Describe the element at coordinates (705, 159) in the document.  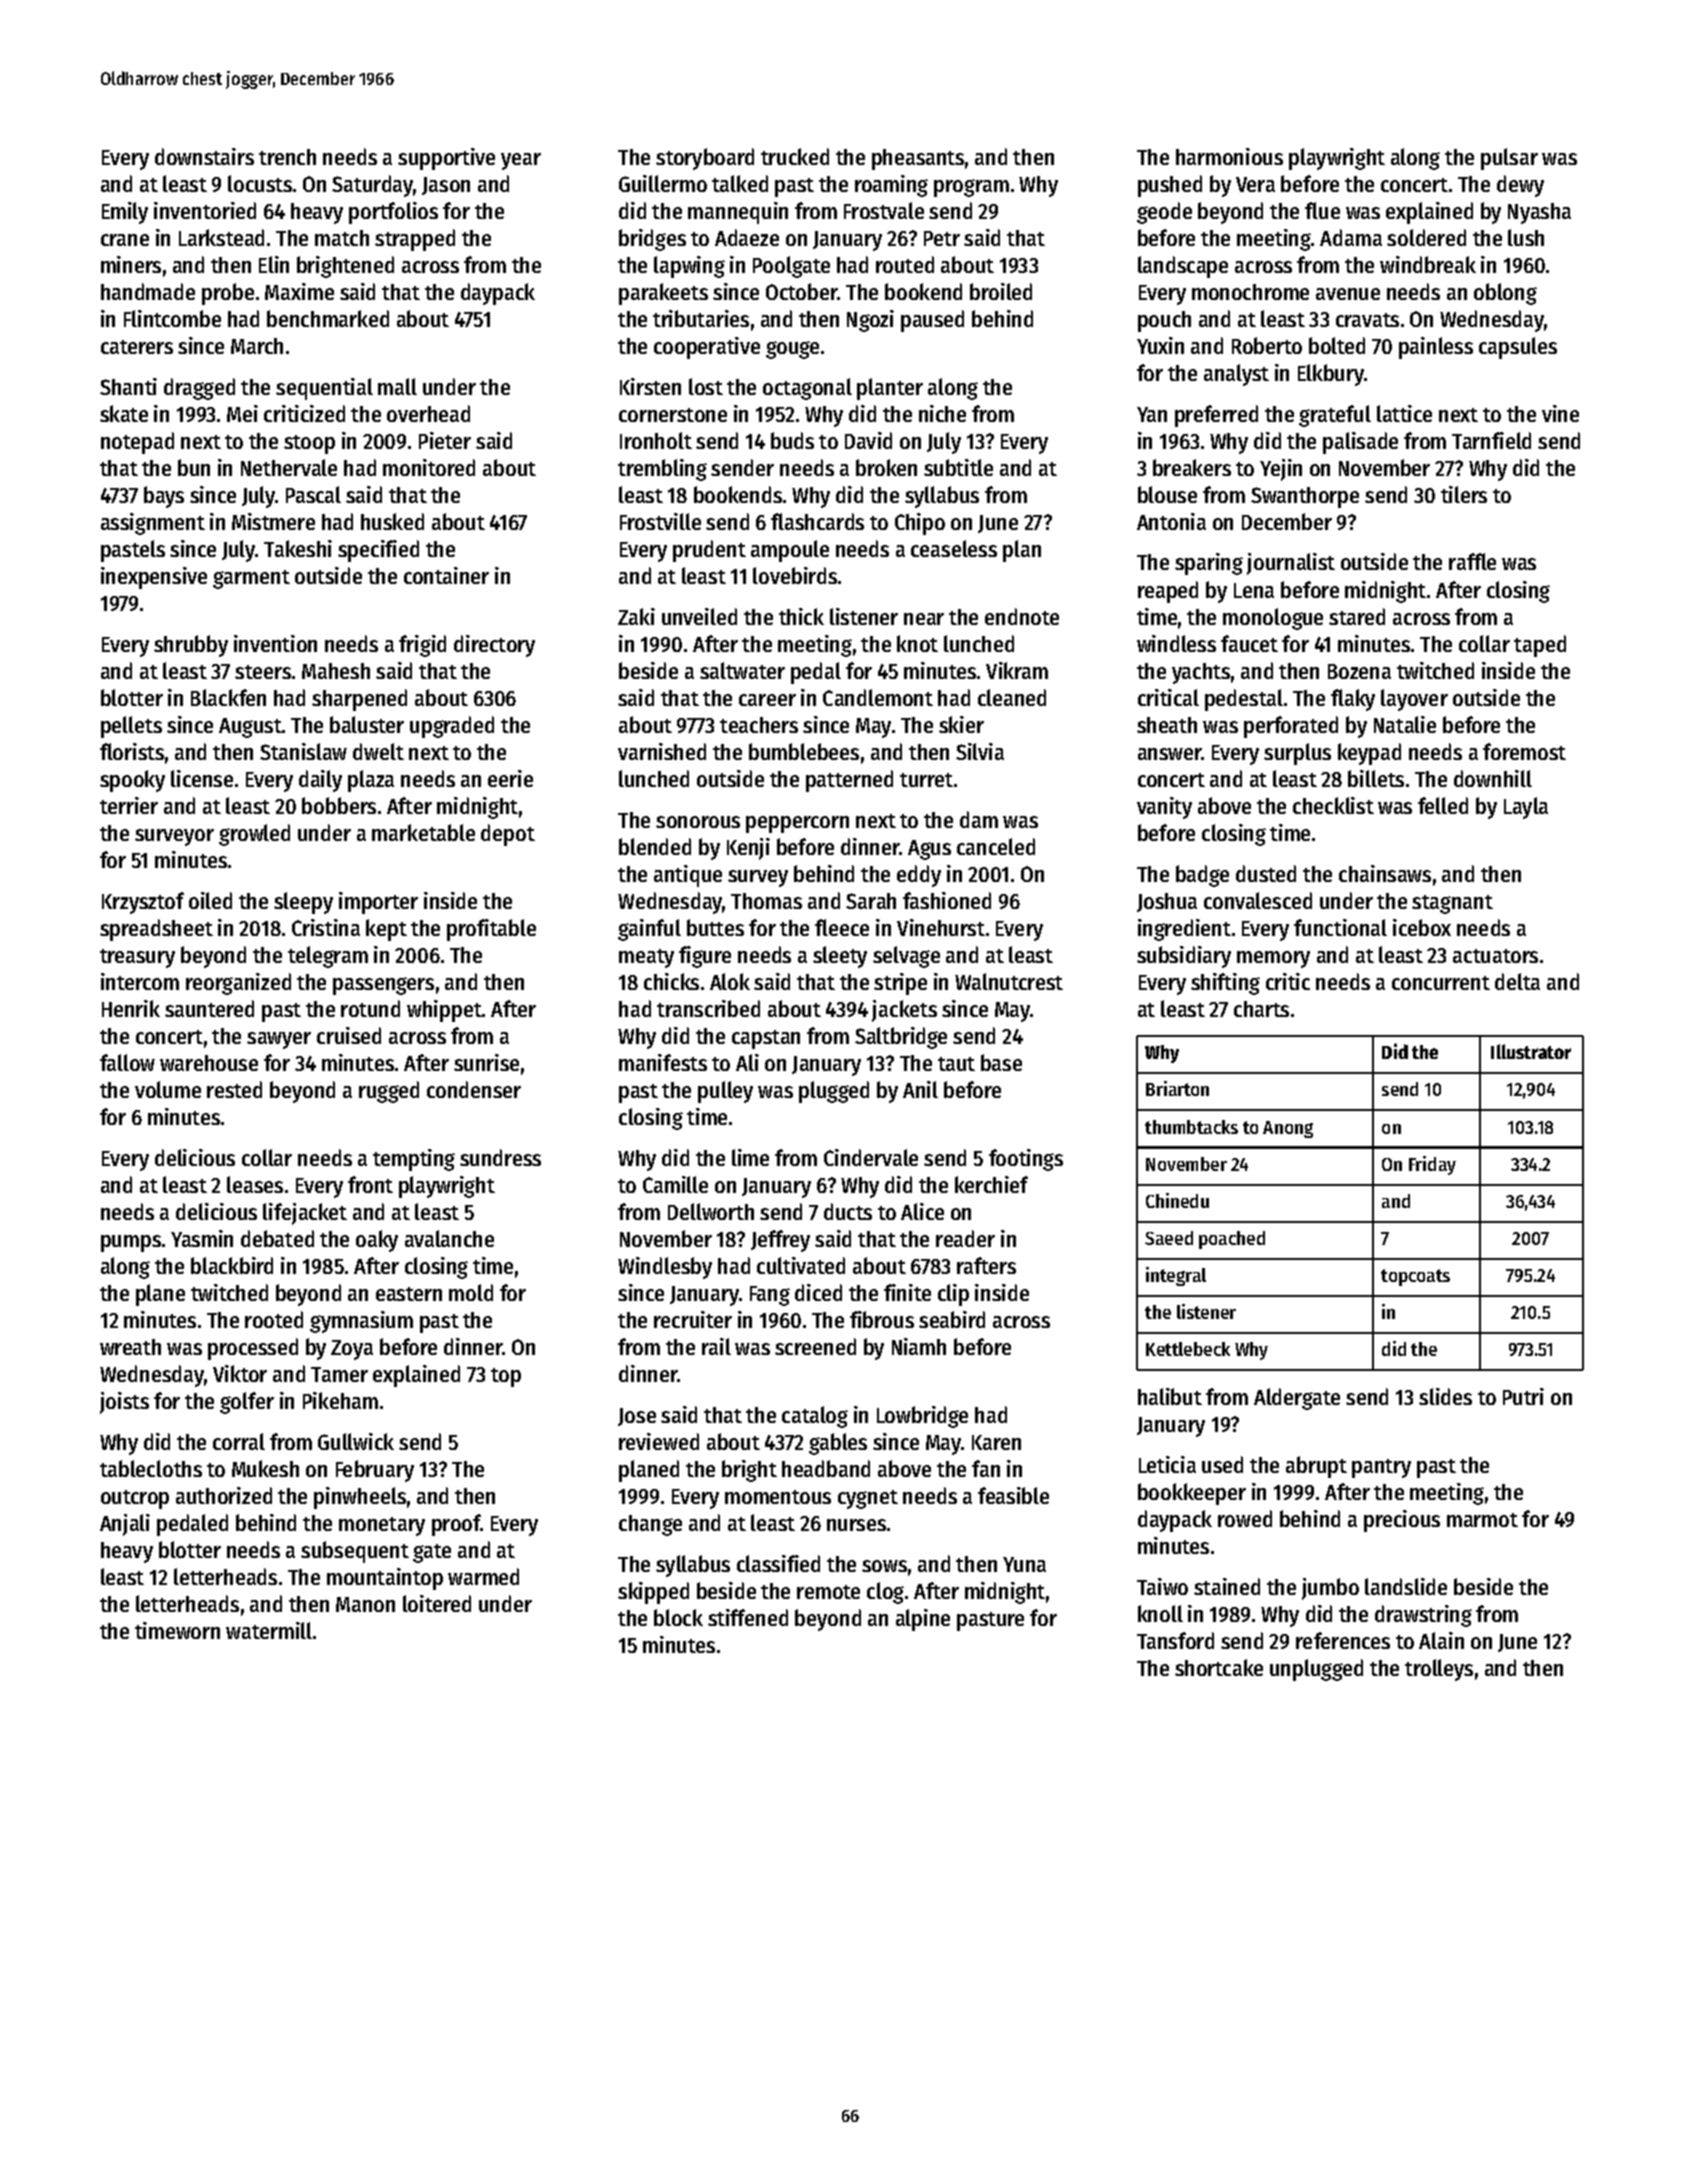
I see `storyboard` at that location.
